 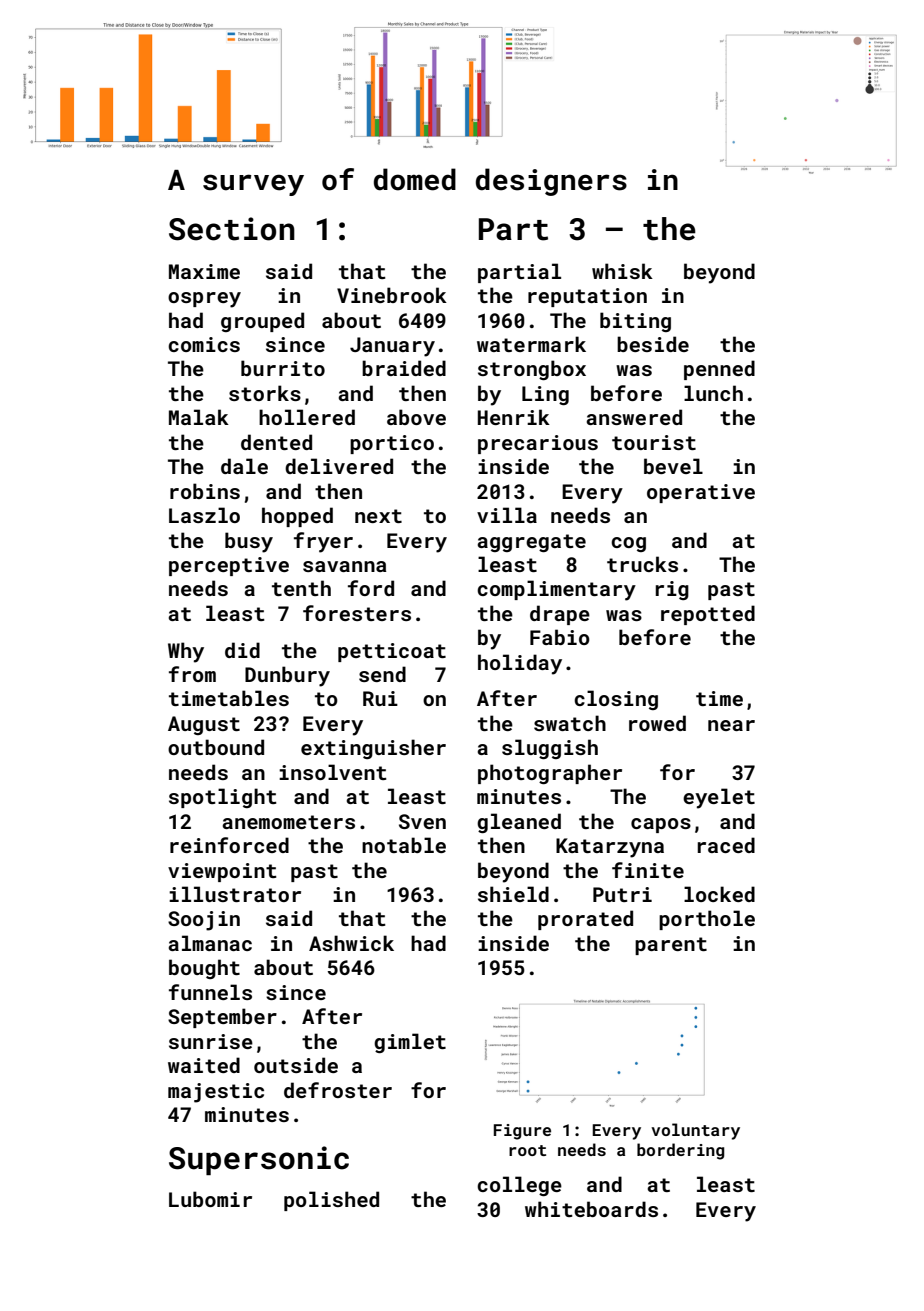 What do you see at coordinates (232, 229) in the screenshot?
I see `Section` at bounding box center [232, 229].
